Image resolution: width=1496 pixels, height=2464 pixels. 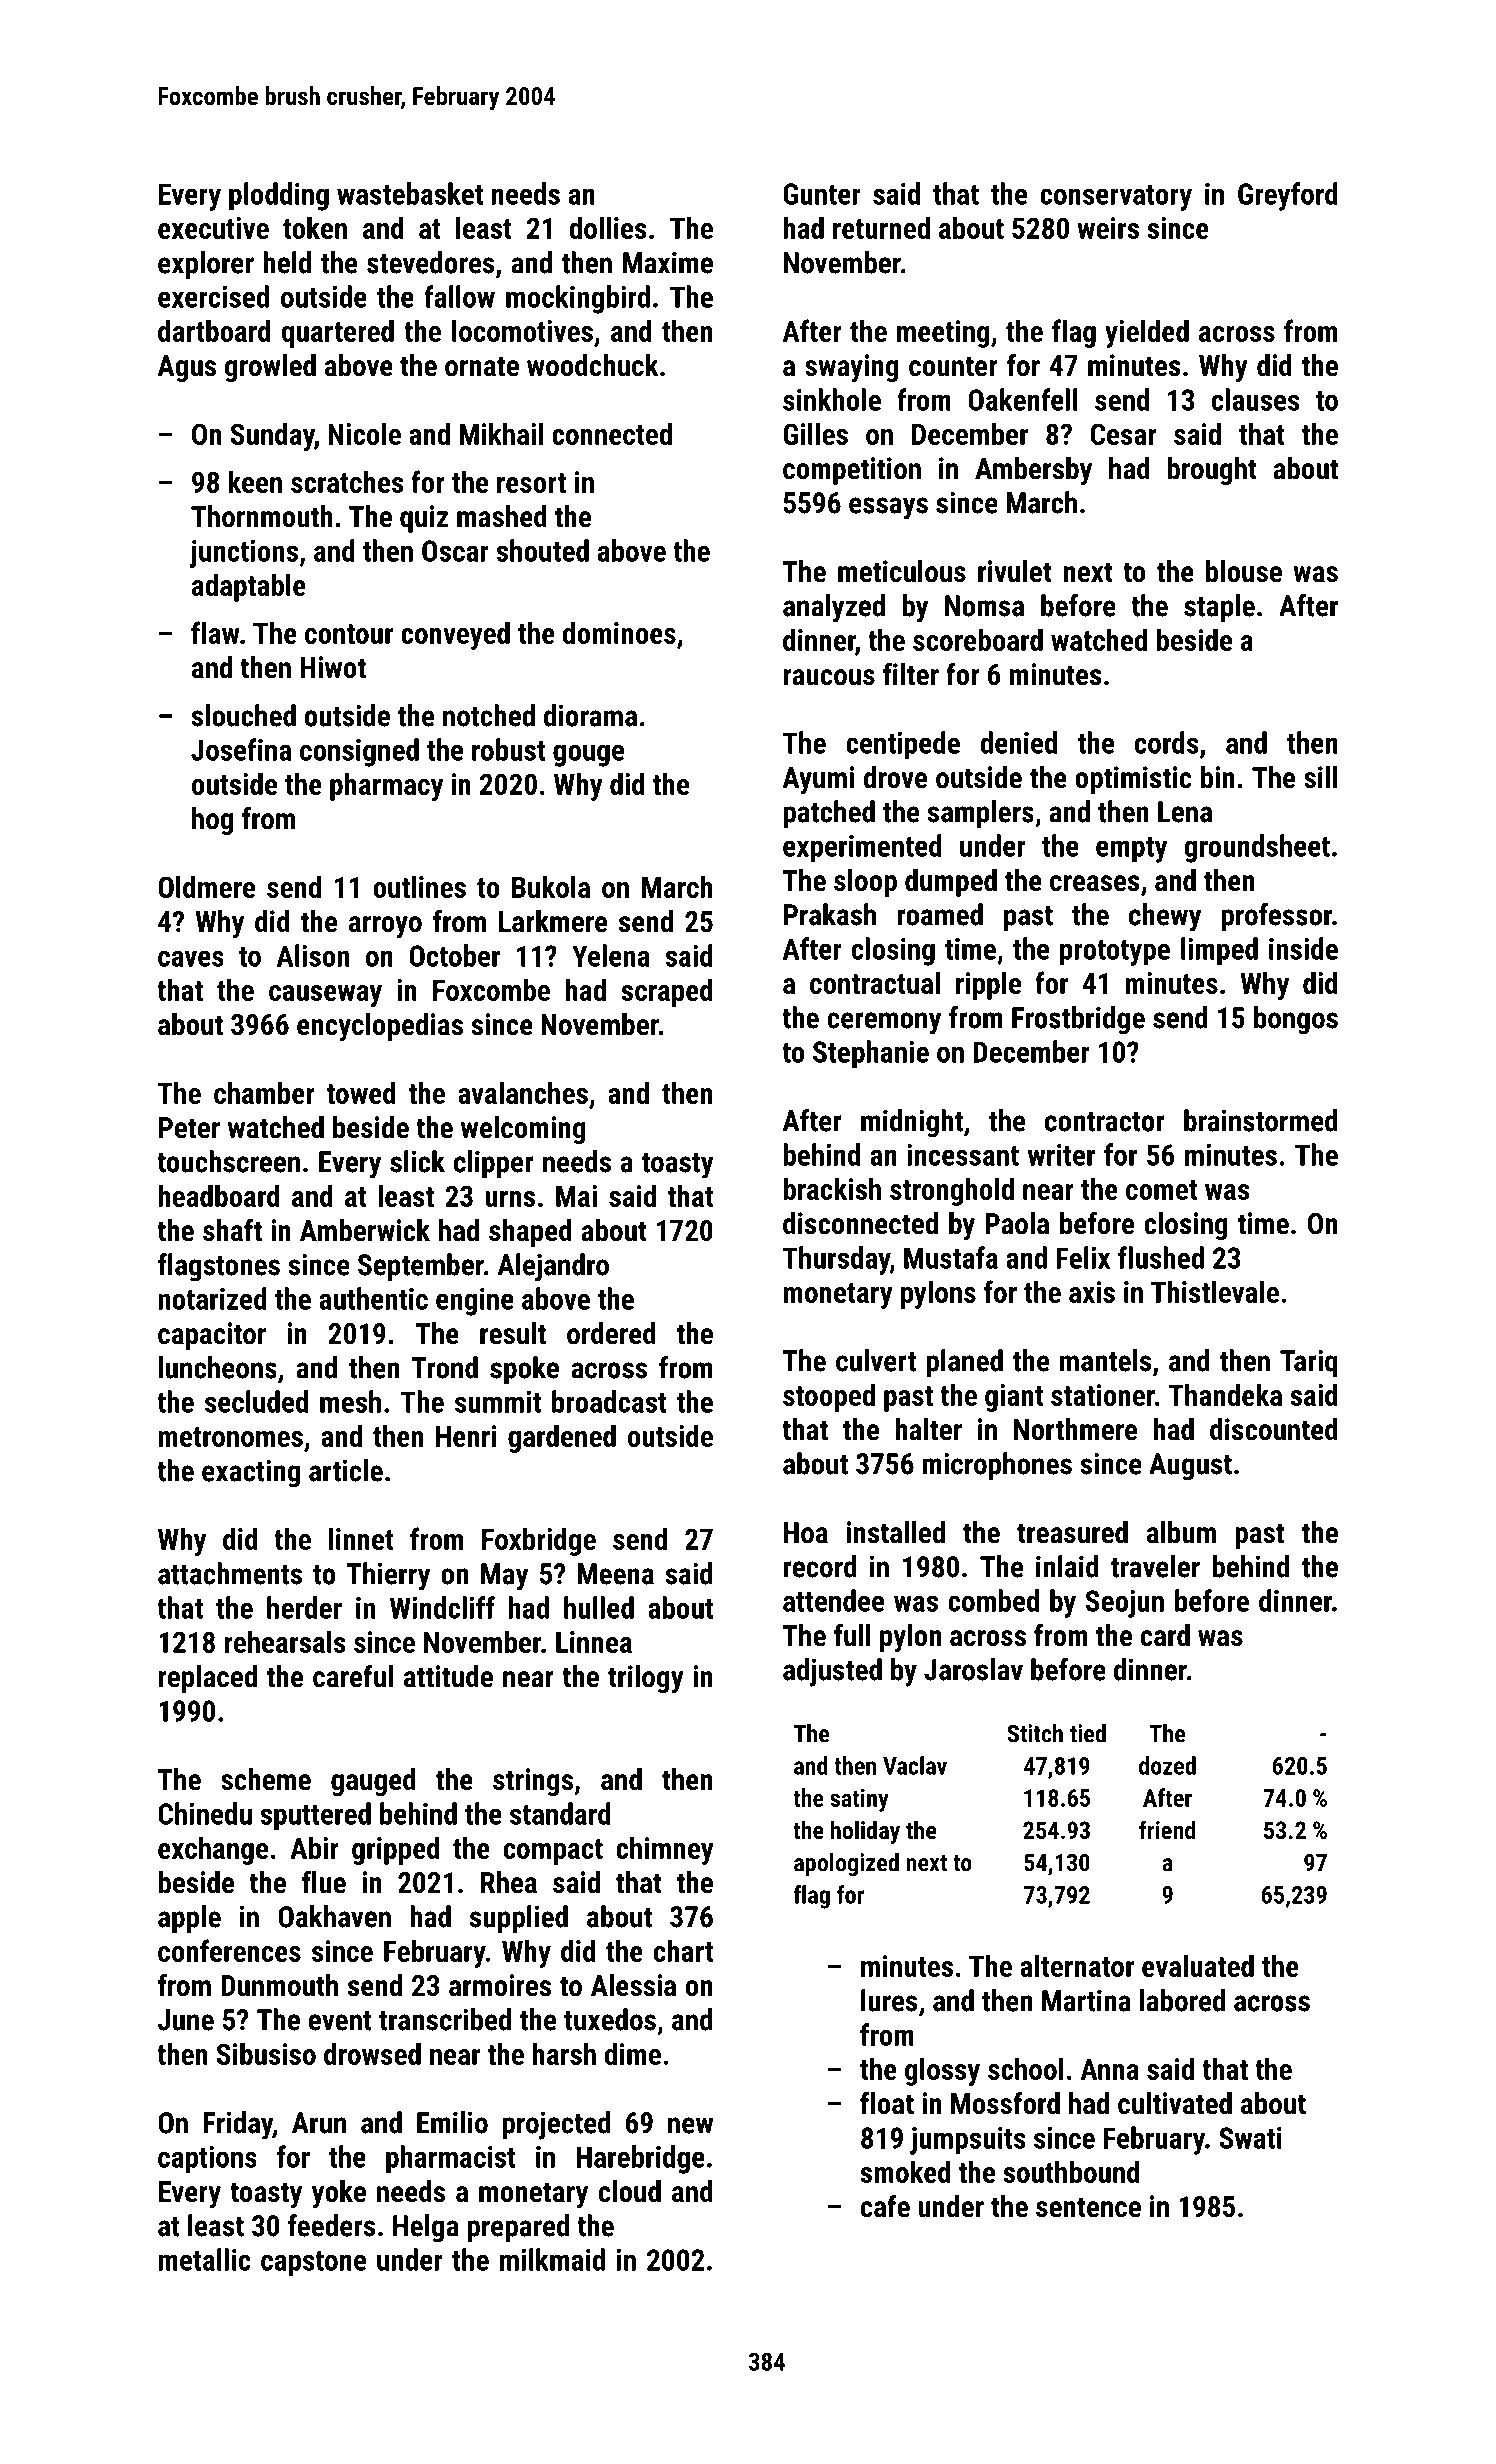 What do you see at coordinates (865, 1832) in the document?
I see `holiday` at bounding box center [865, 1832].
